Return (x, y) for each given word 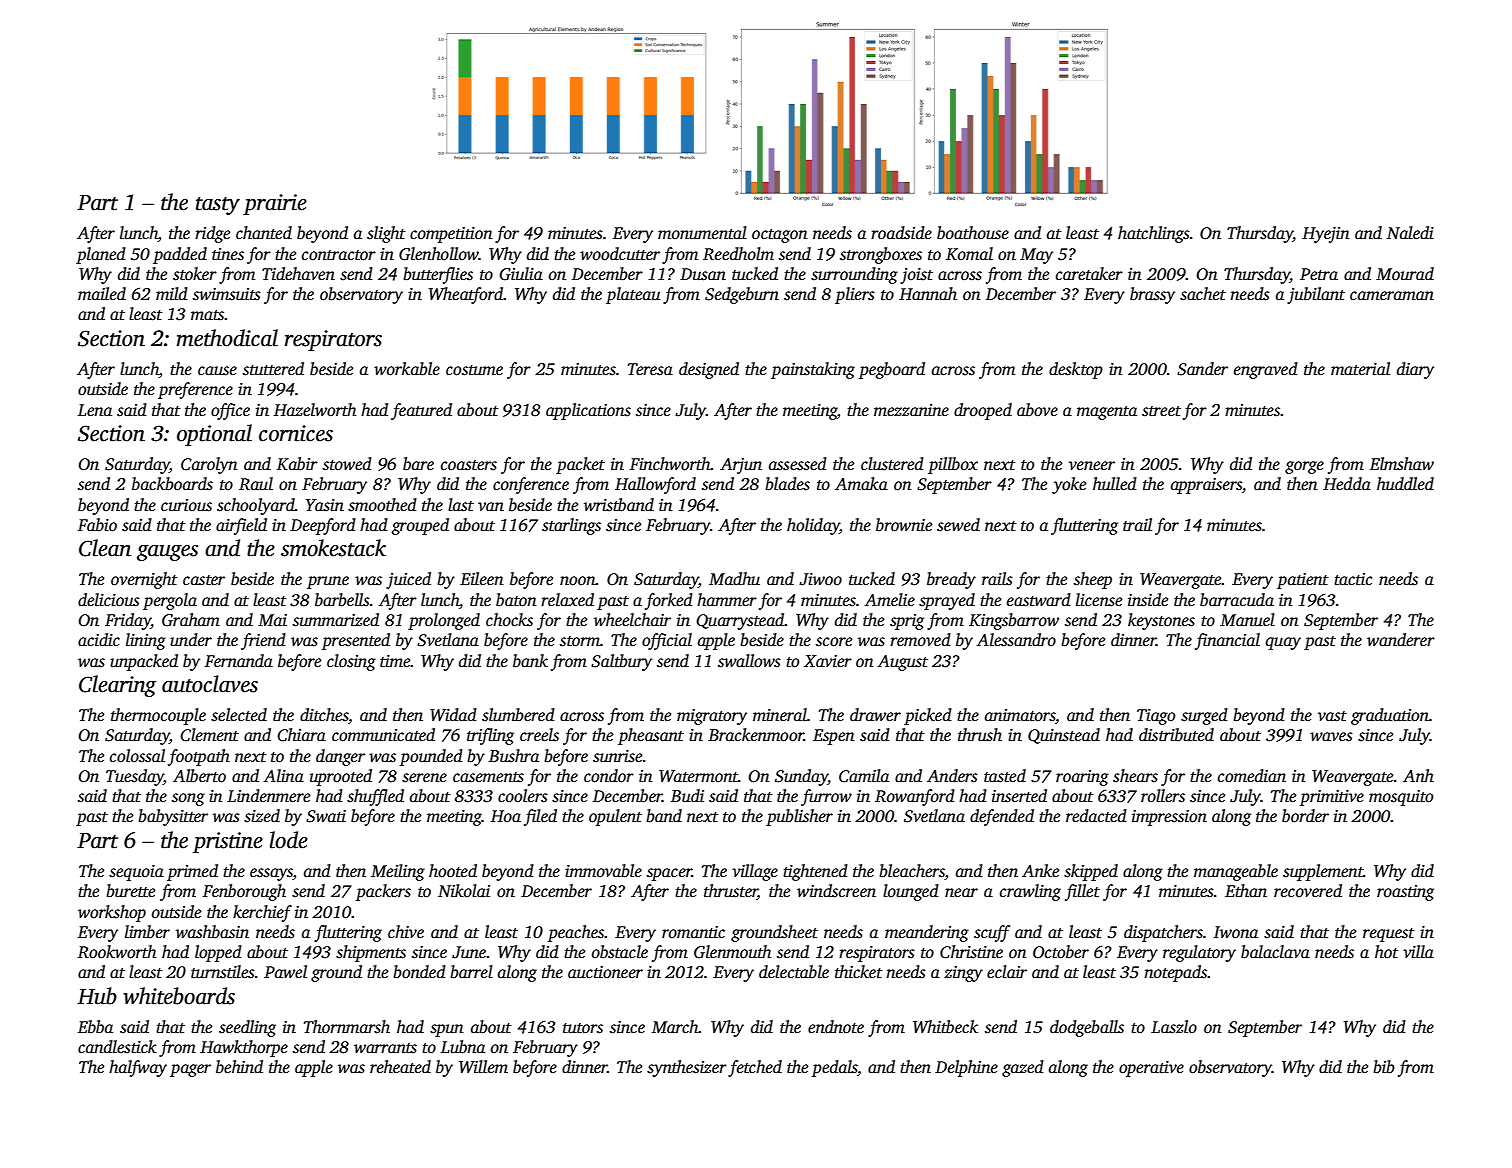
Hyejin (1326, 235)
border (1305, 816)
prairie (275, 204)
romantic (693, 932)
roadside (901, 233)
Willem (483, 1066)
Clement (209, 735)
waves (1331, 737)
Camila (864, 776)
